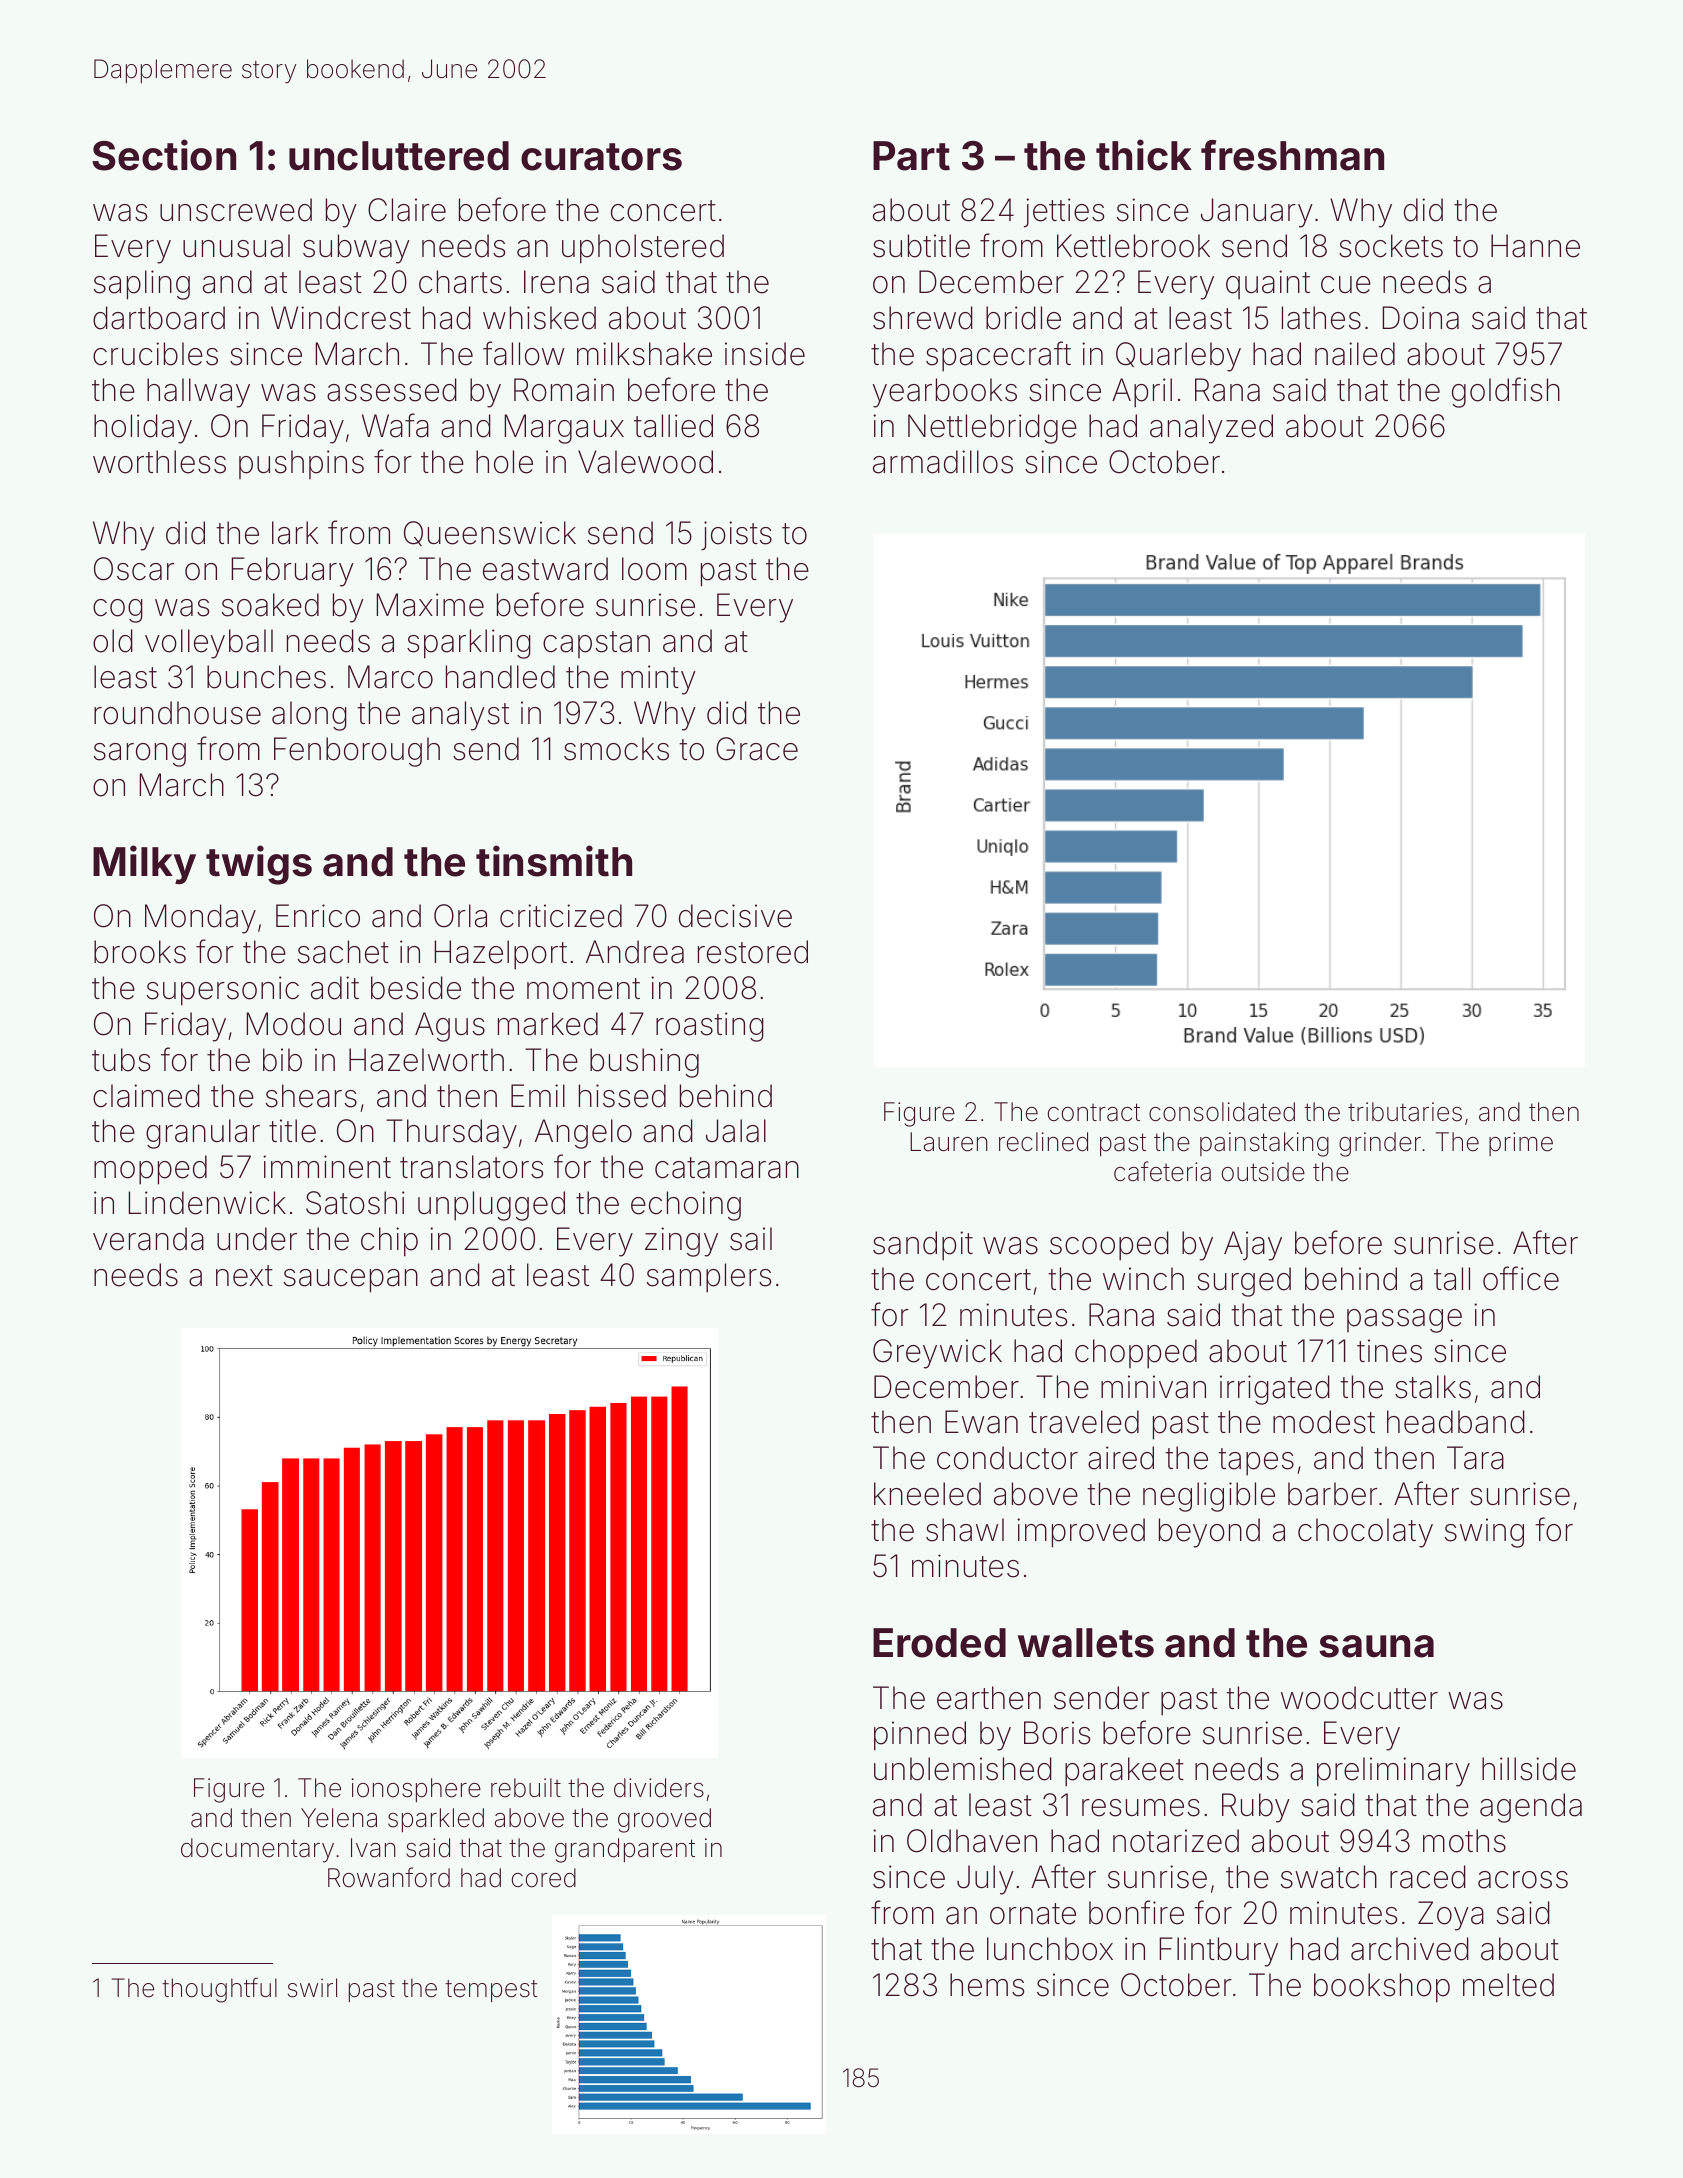  I want to click on grinder, so click(1380, 1144).
